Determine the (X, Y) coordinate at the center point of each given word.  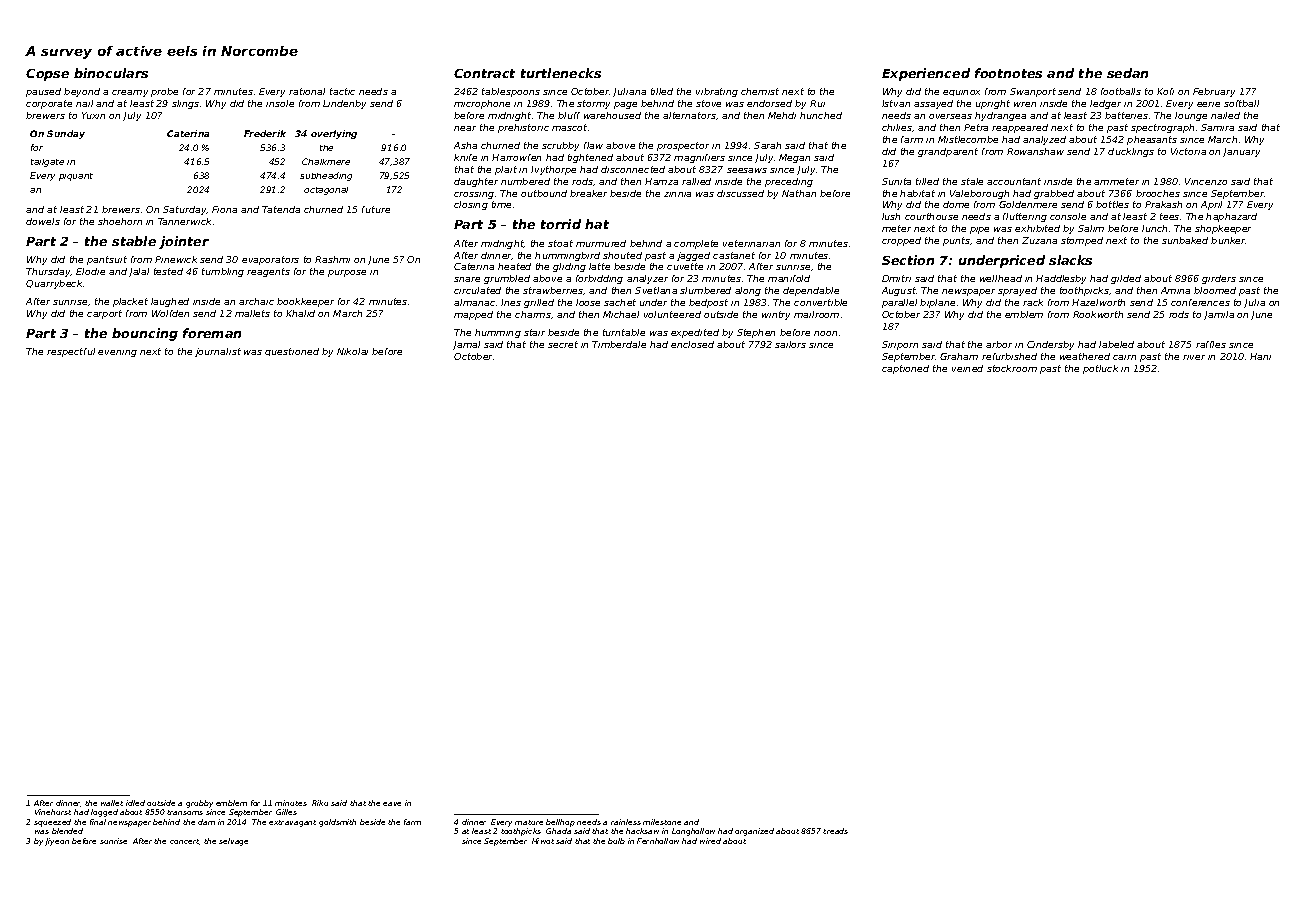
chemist (760, 91)
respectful (71, 352)
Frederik (265, 133)
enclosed (692, 344)
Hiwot (543, 841)
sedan (1127, 73)
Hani (1260, 356)
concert (184, 841)
